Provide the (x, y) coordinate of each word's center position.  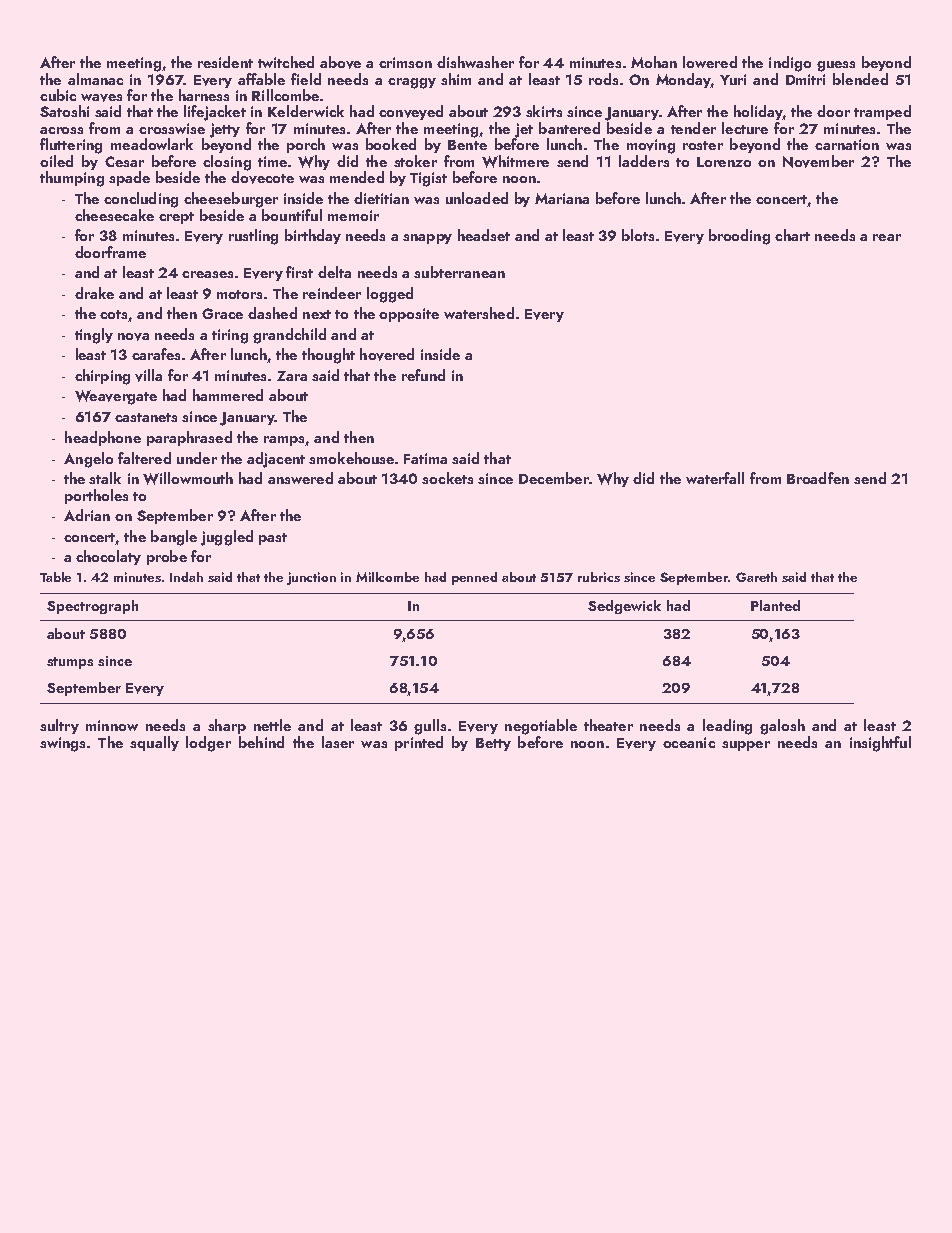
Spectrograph (92, 607)
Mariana (562, 198)
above (340, 62)
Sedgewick (624, 607)
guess (836, 66)
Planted (775, 605)
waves (101, 98)
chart (792, 235)
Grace (222, 313)
